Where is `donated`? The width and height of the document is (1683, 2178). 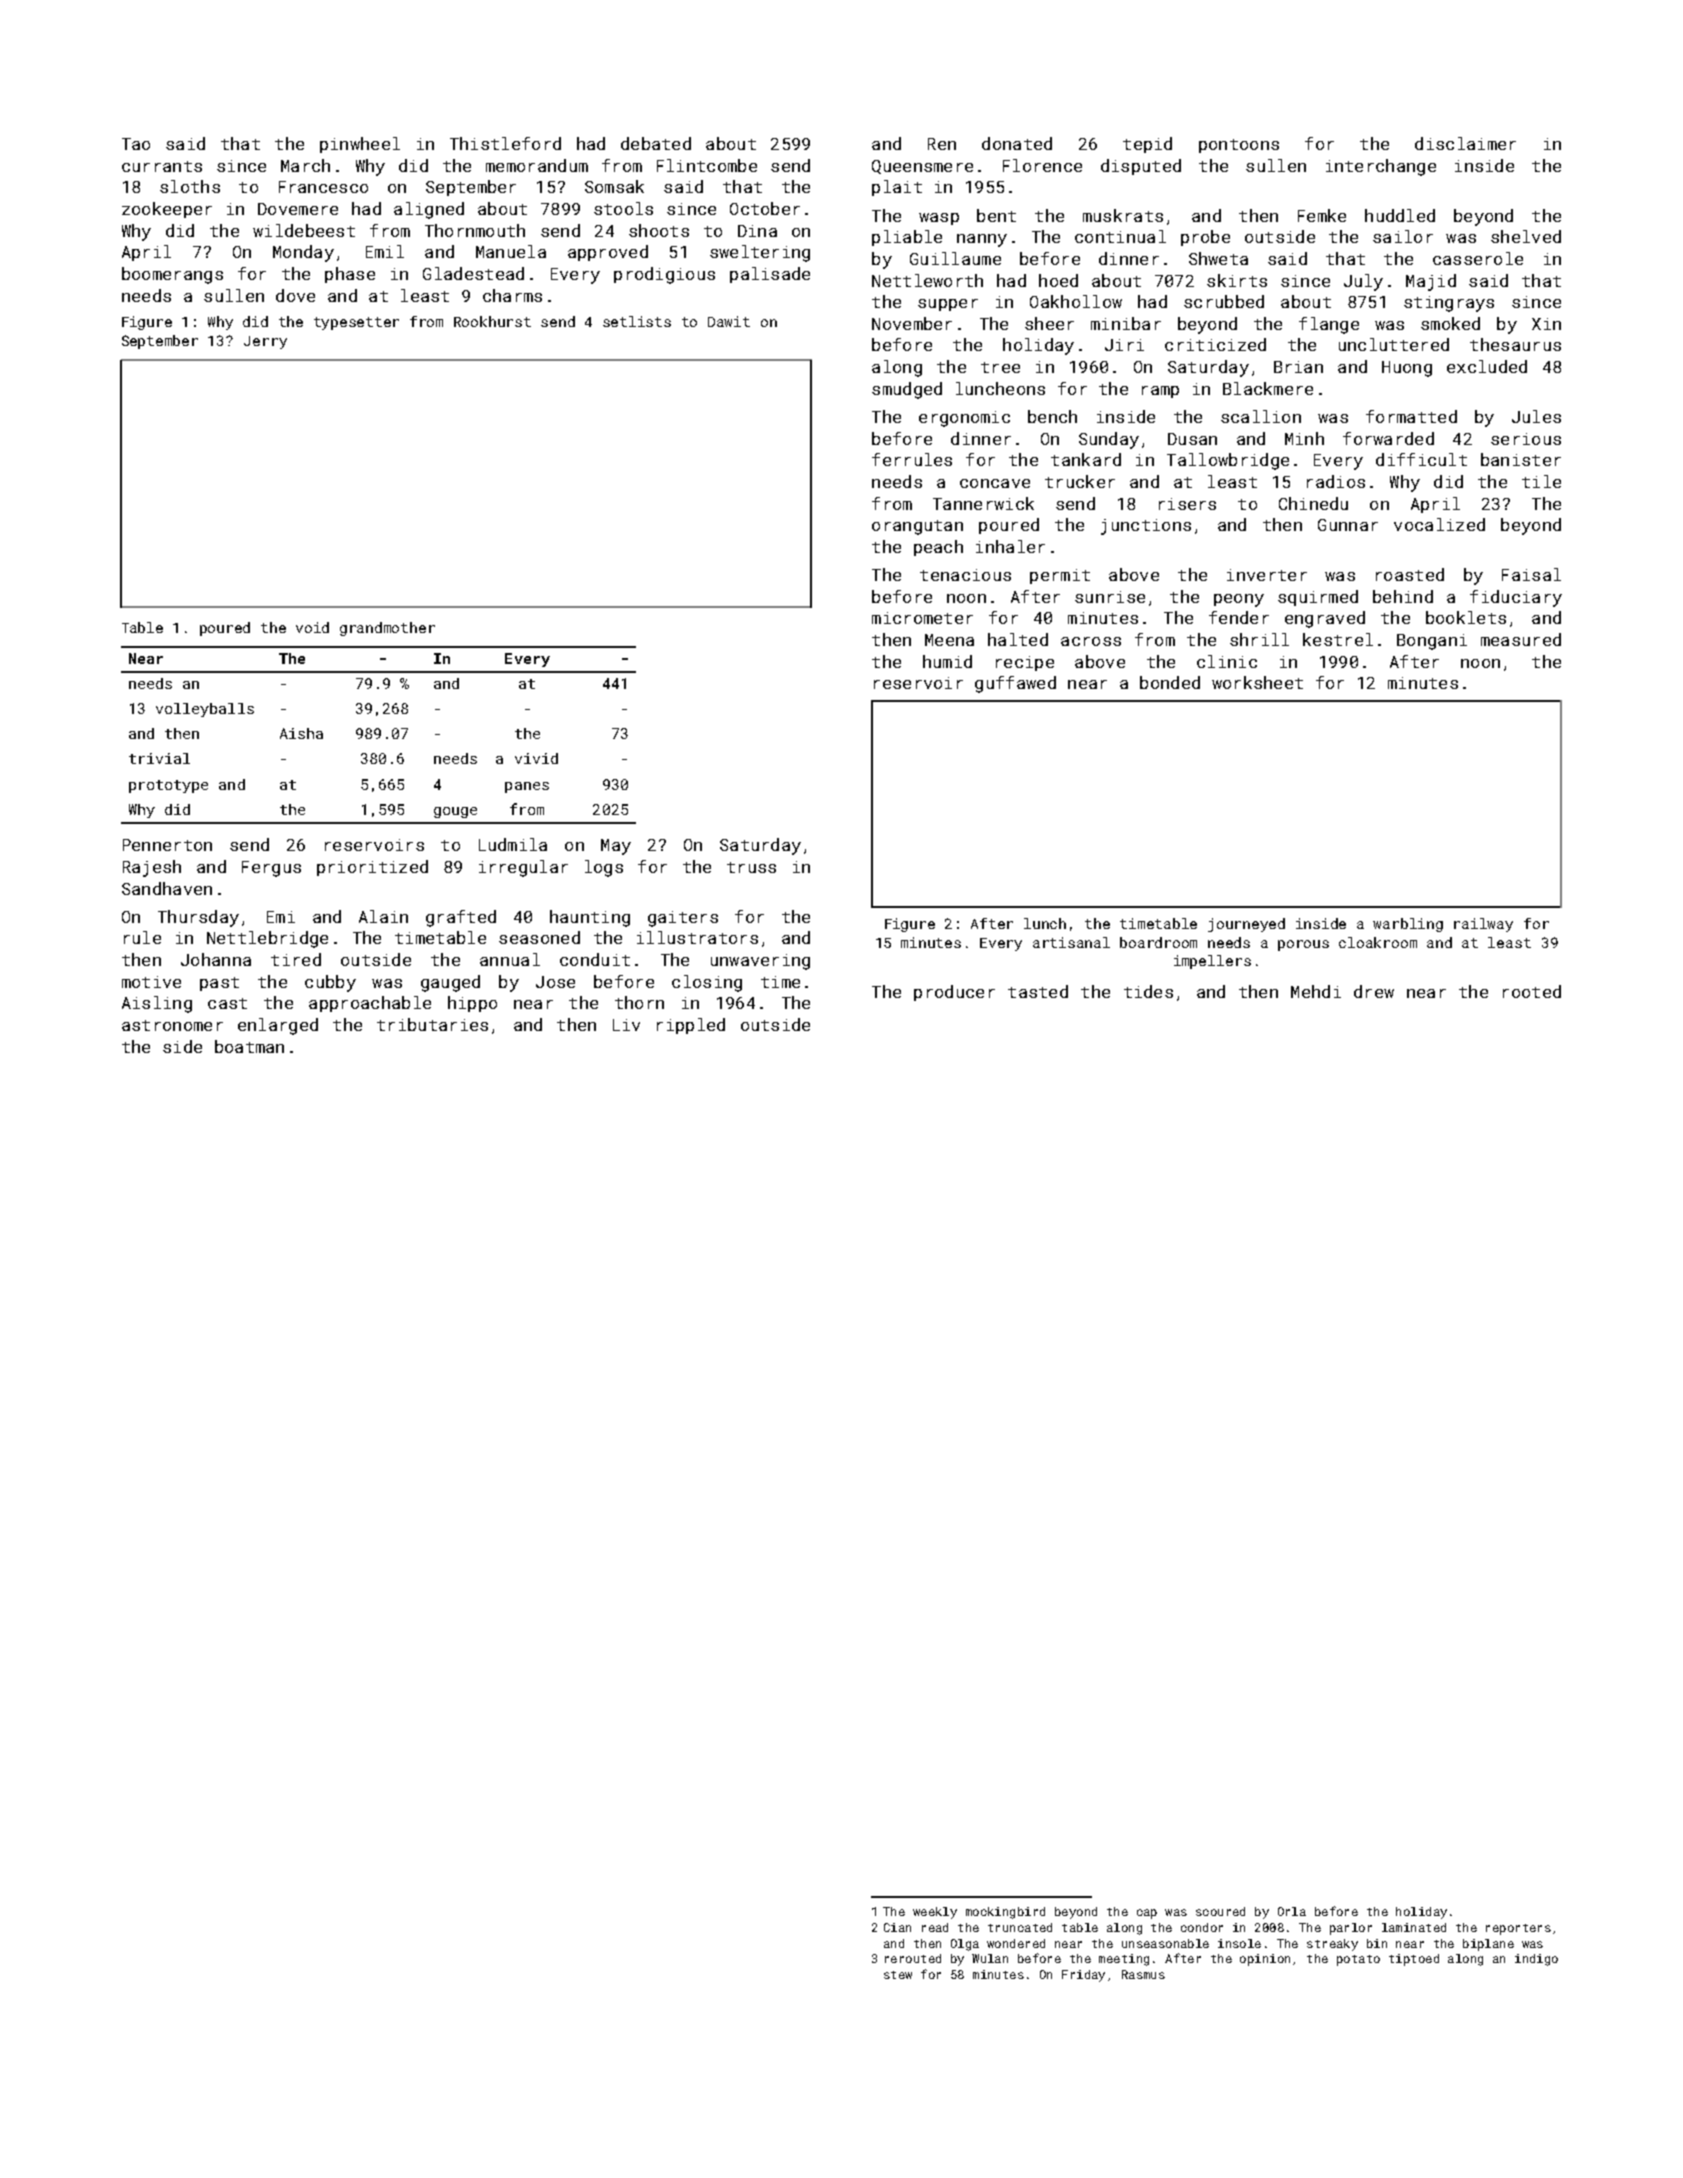
donated is located at coordinates (1017, 143).
